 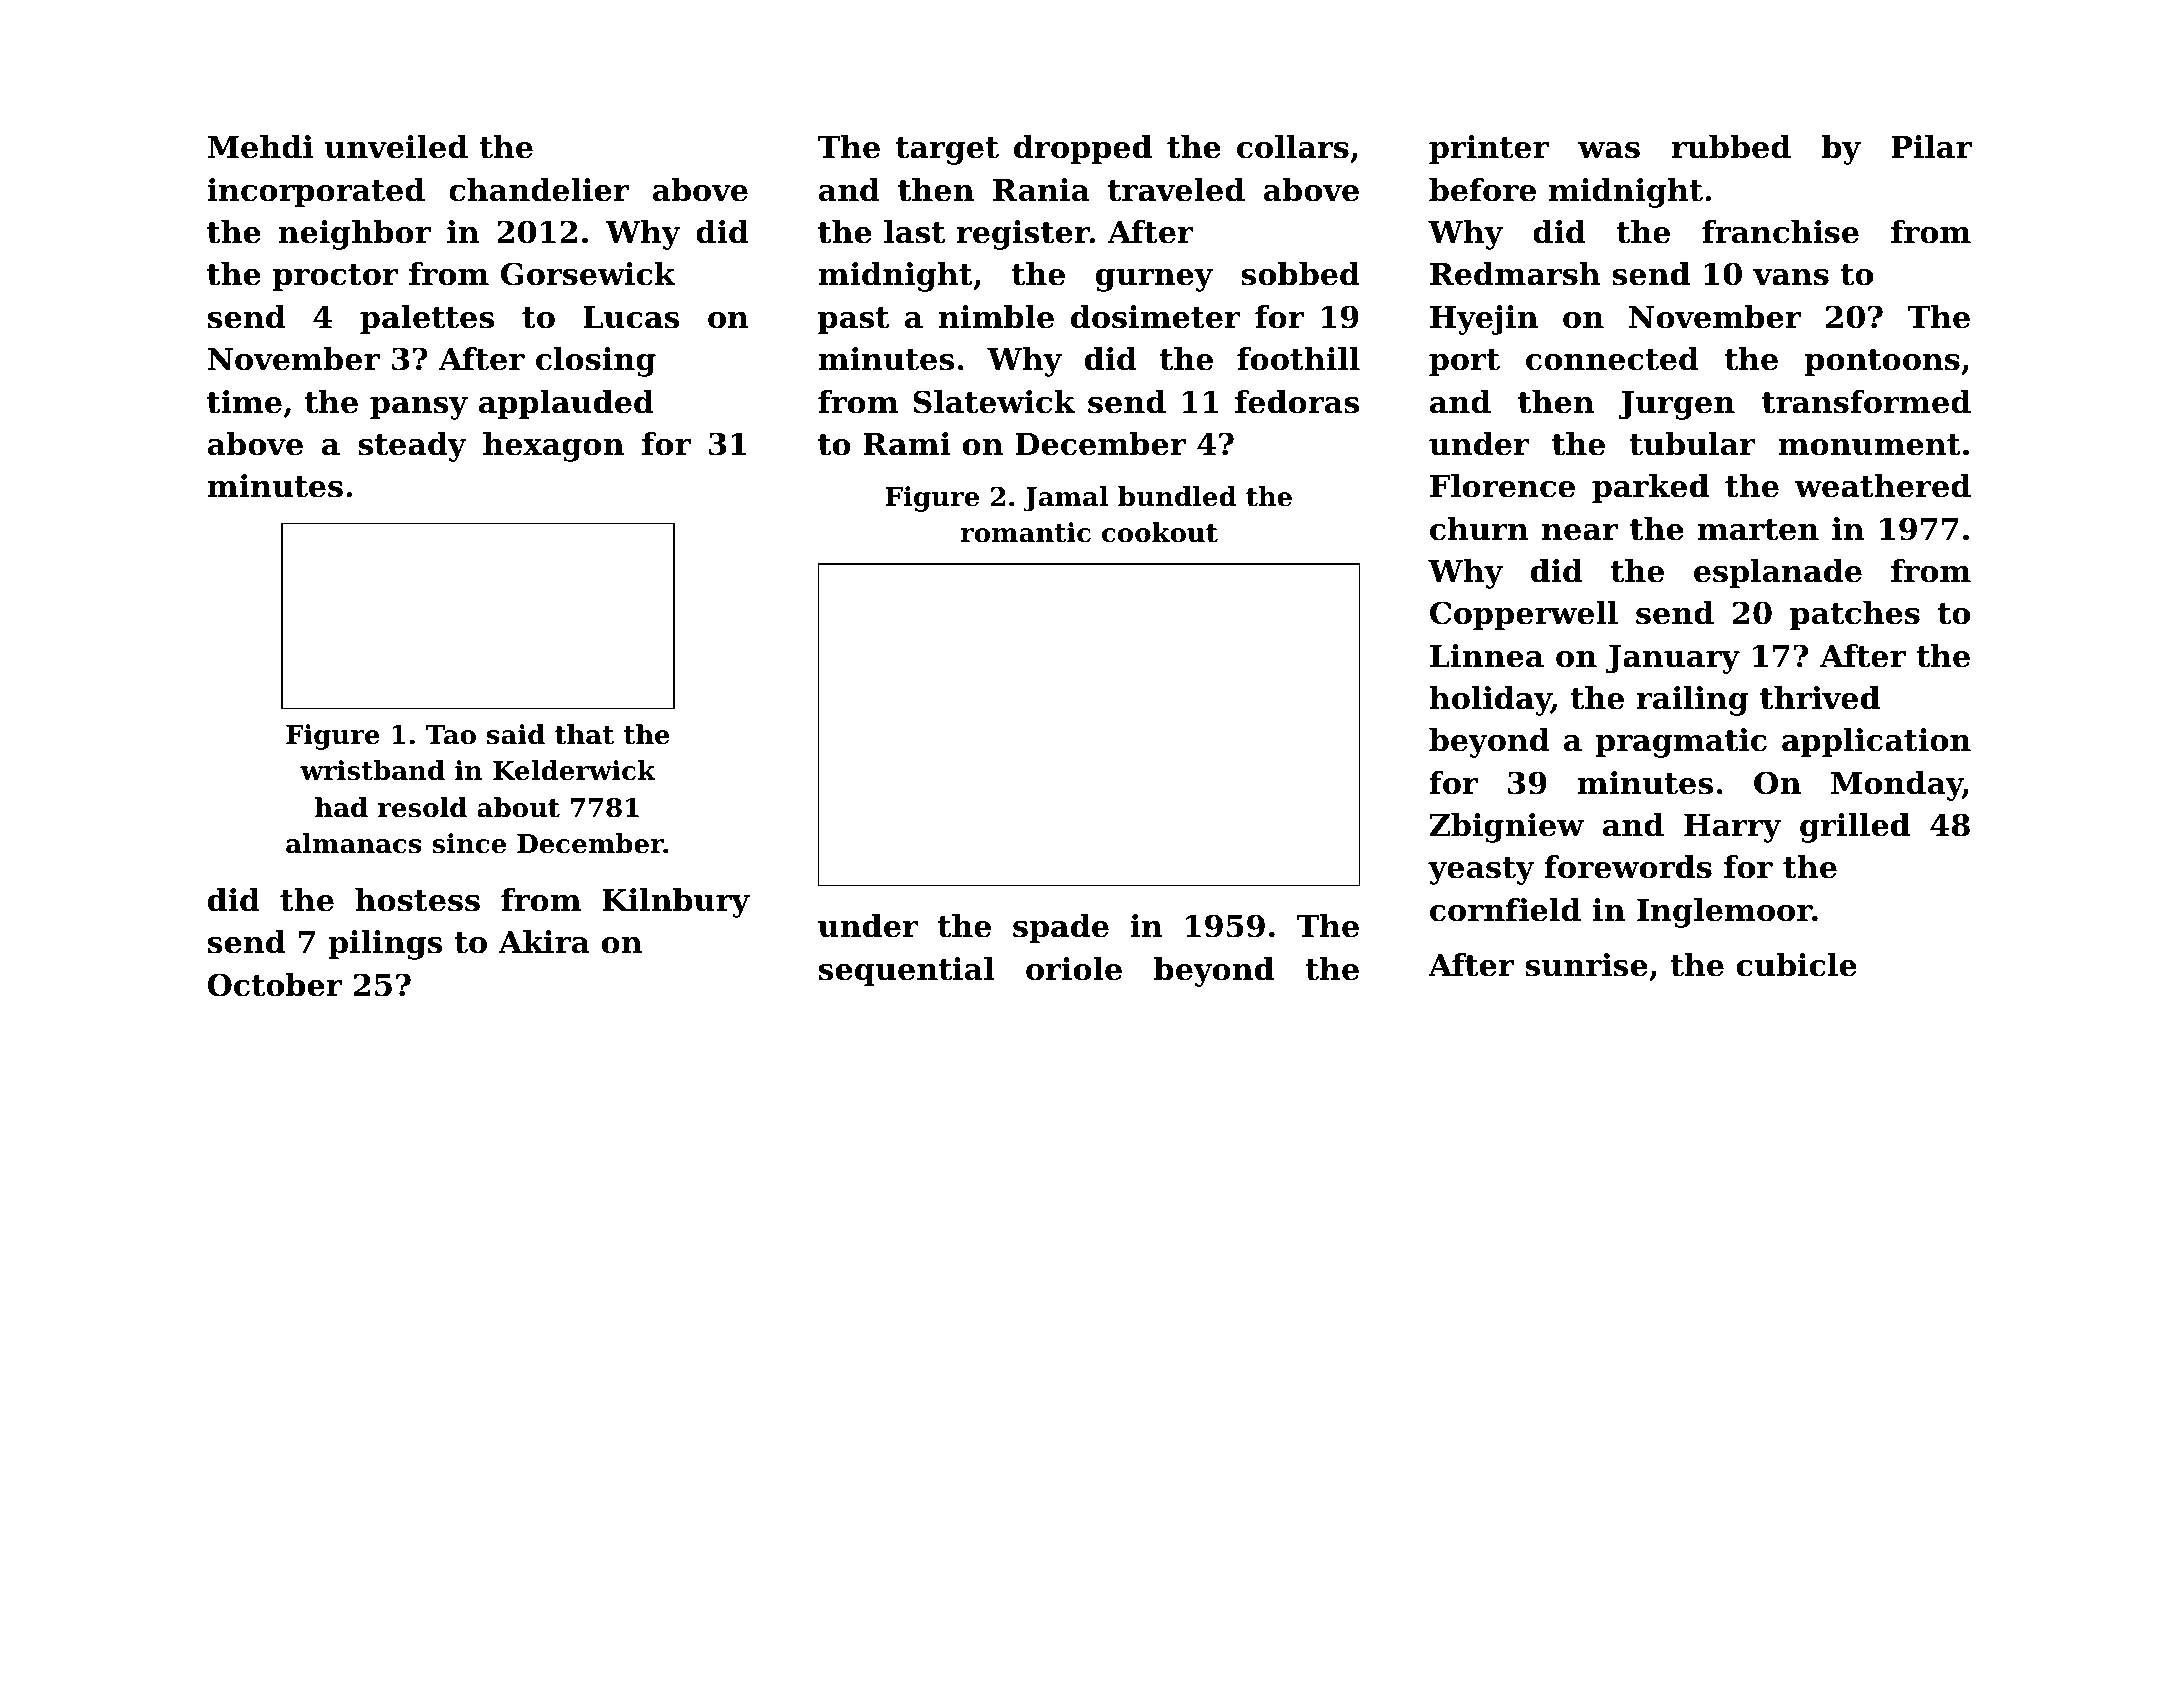 What do you see at coordinates (1479, 529) in the page?
I see `churn` at bounding box center [1479, 529].
